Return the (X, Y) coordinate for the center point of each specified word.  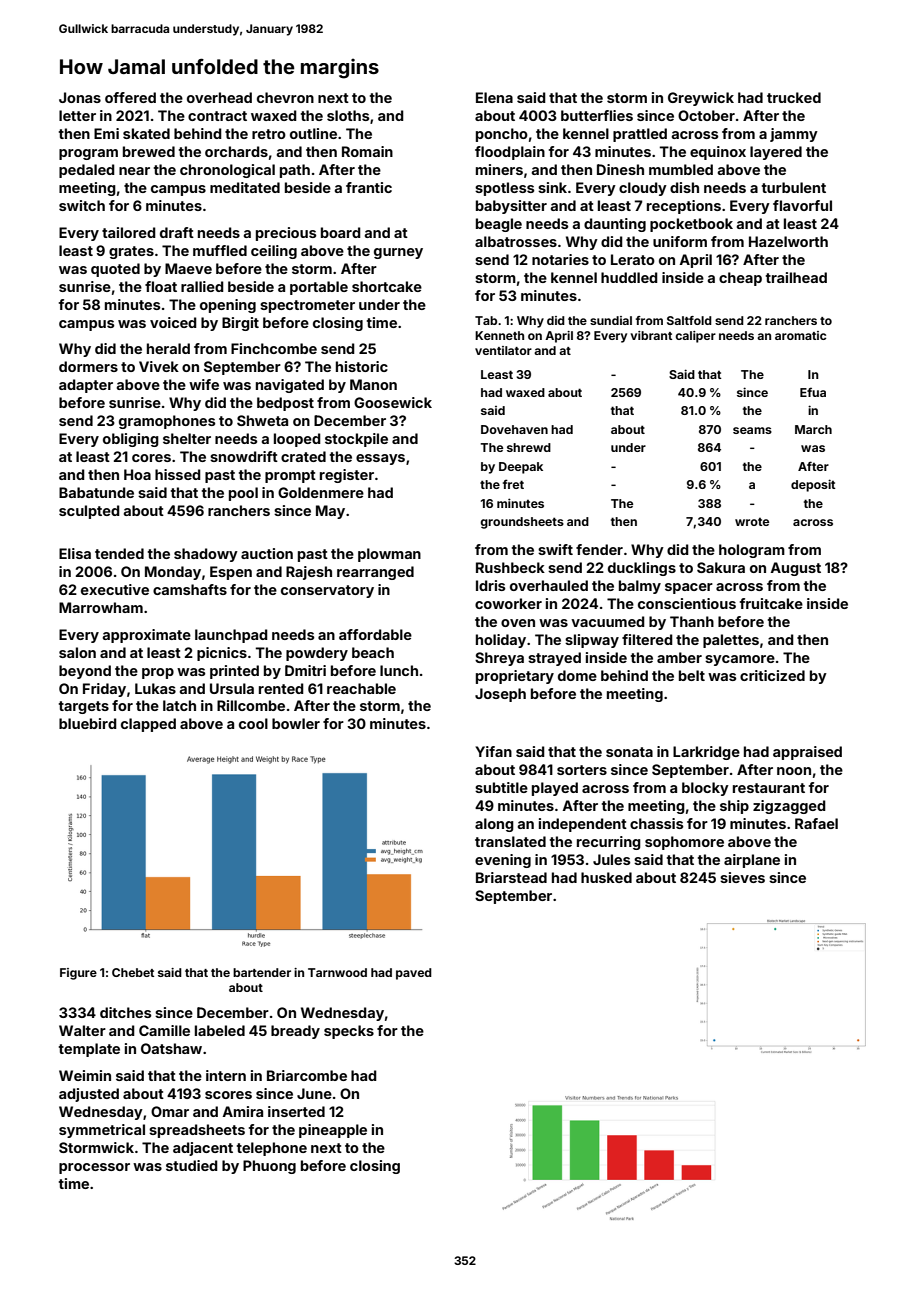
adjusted (89, 1095)
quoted (115, 270)
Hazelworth (788, 241)
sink (552, 187)
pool (243, 494)
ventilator (503, 350)
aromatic (800, 335)
